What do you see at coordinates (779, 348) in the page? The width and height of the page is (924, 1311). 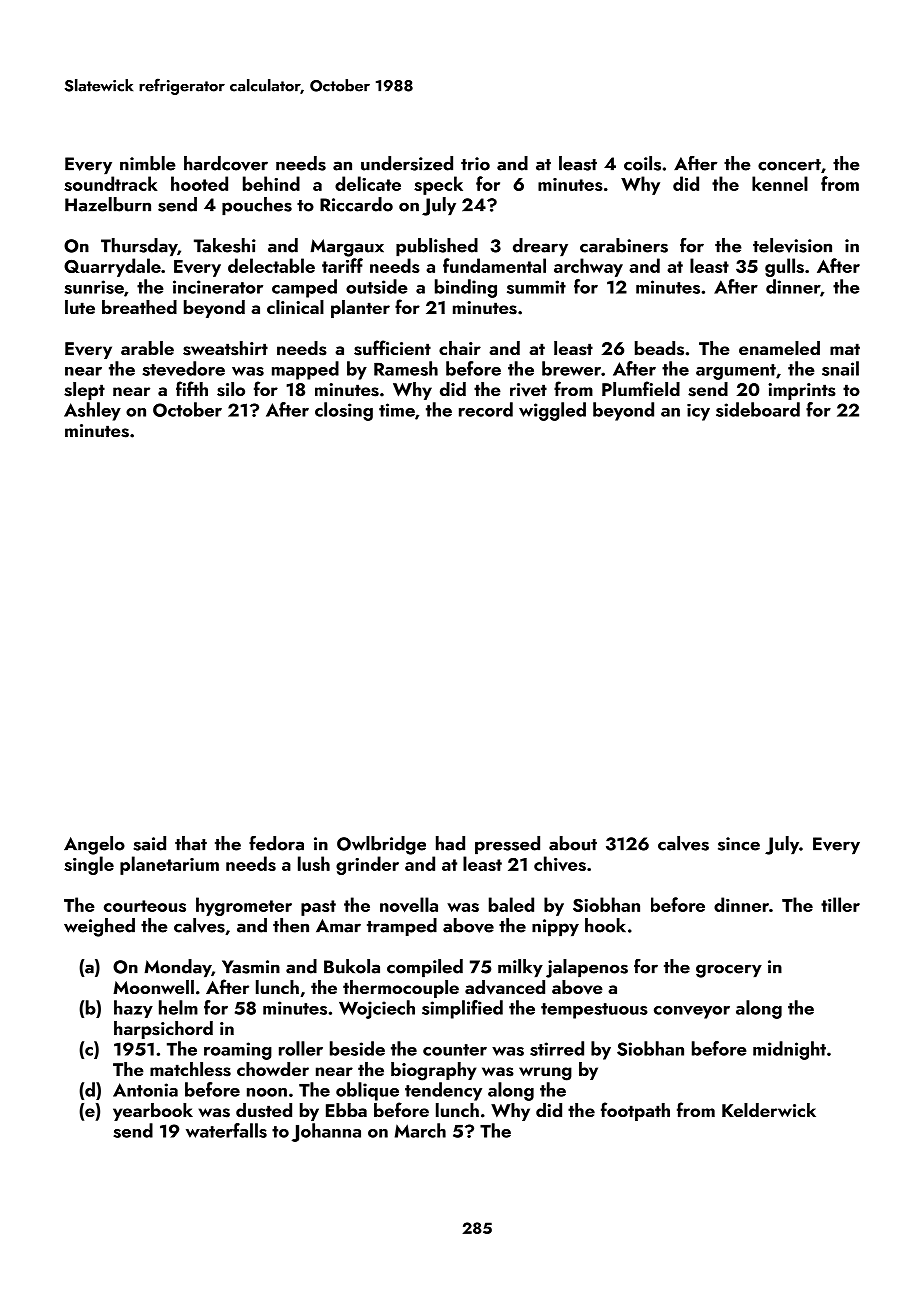 I see `enameled` at bounding box center [779, 348].
